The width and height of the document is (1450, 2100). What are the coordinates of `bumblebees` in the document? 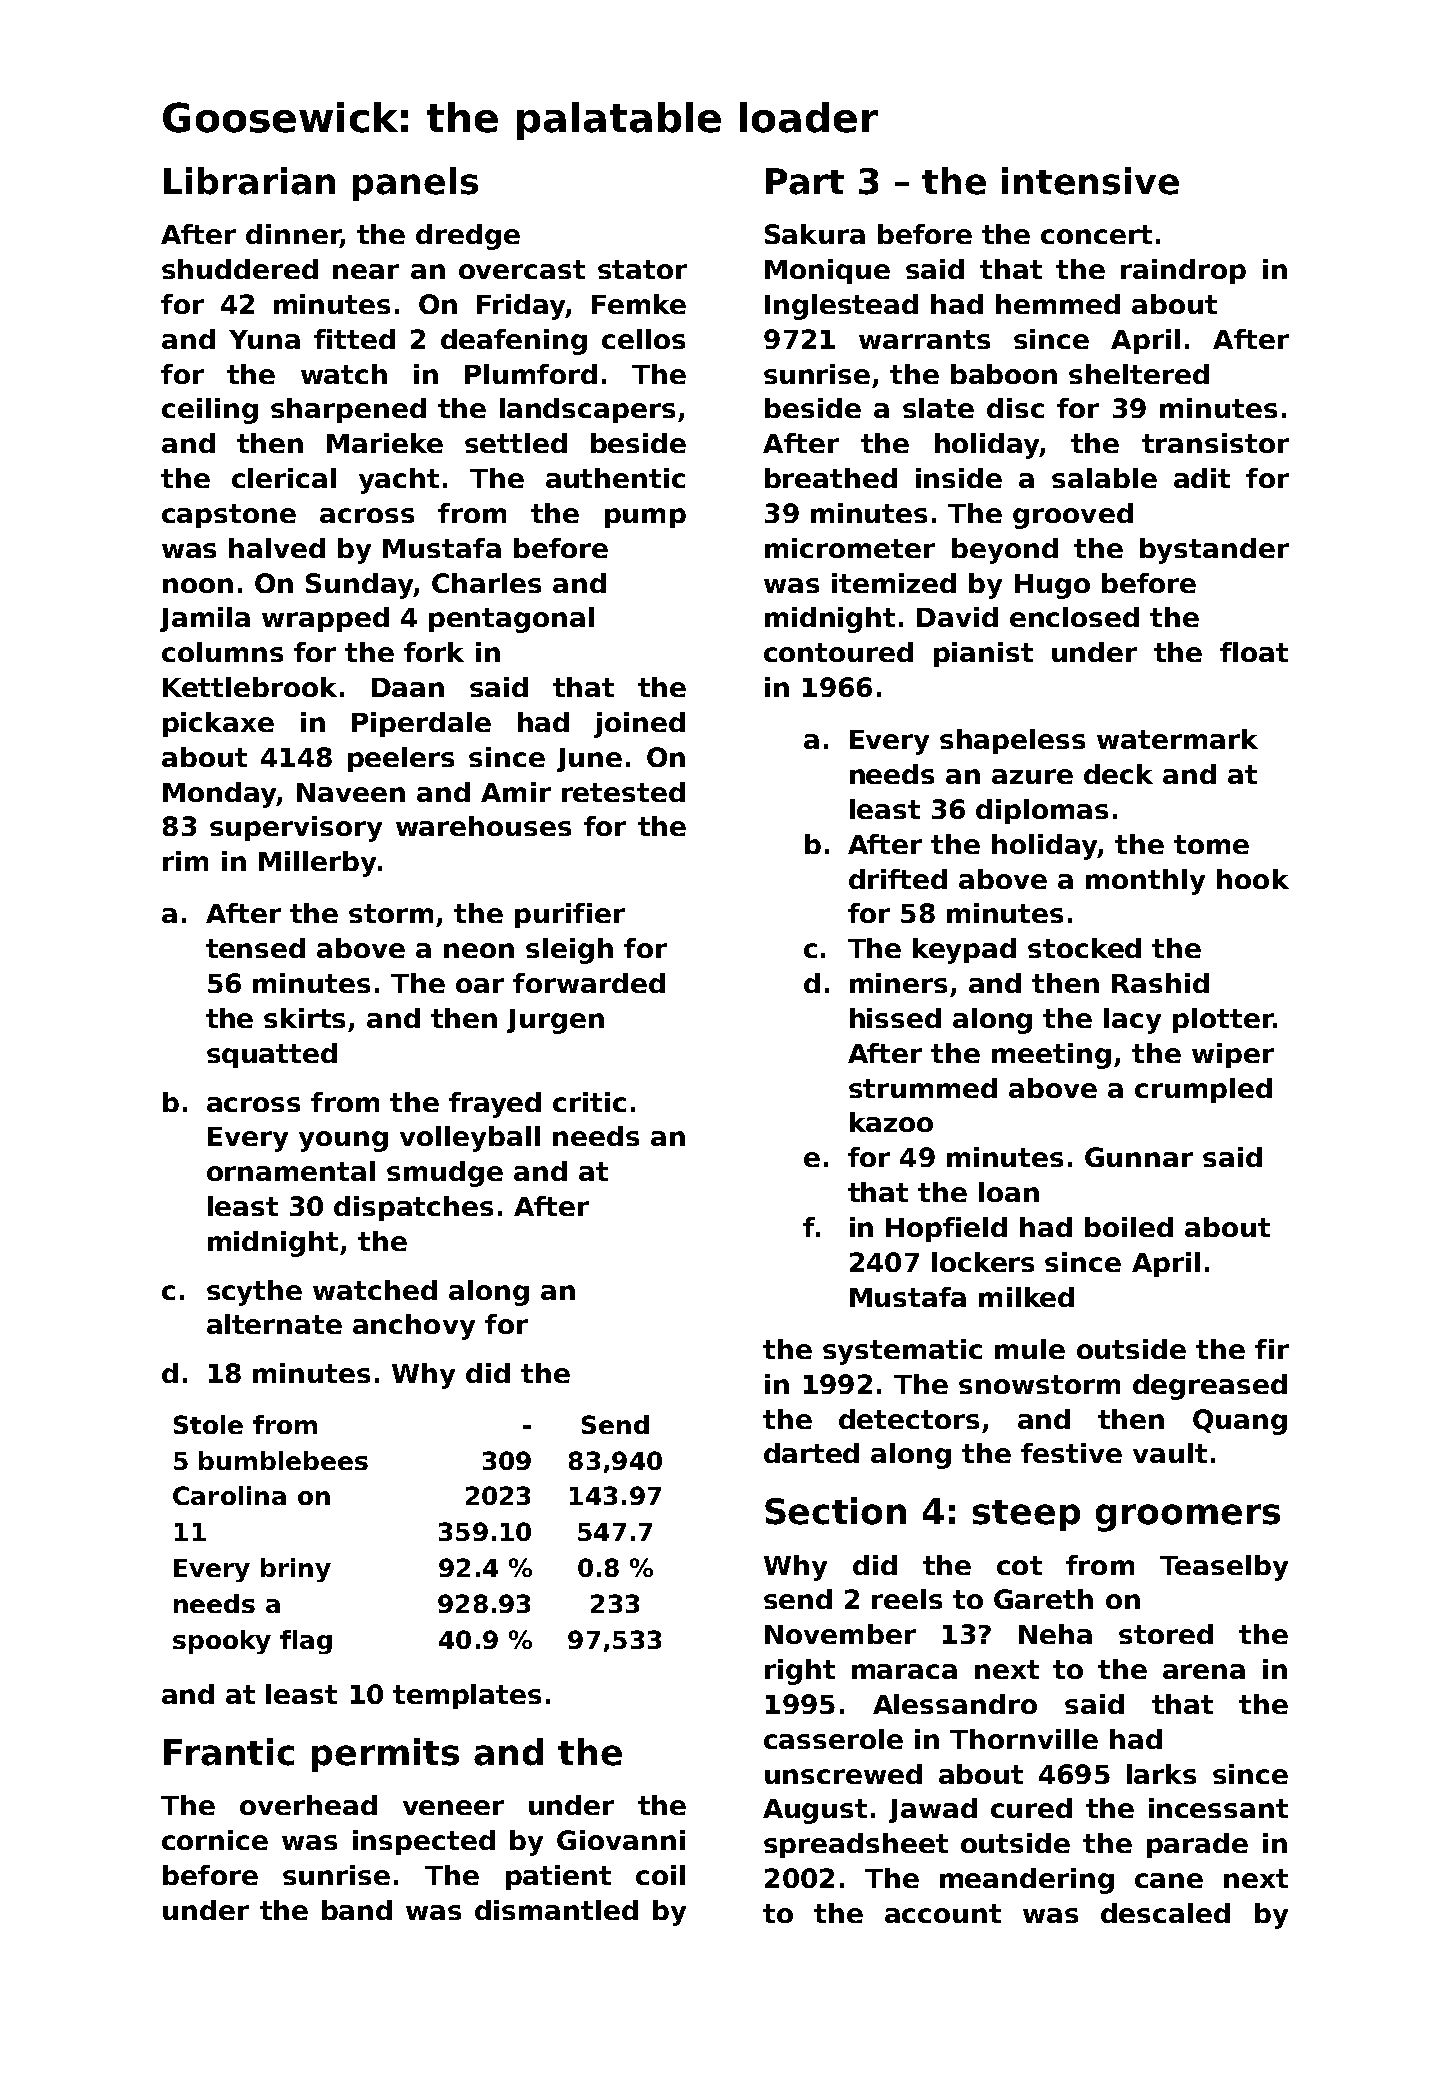 It's located at (283, 1460).
